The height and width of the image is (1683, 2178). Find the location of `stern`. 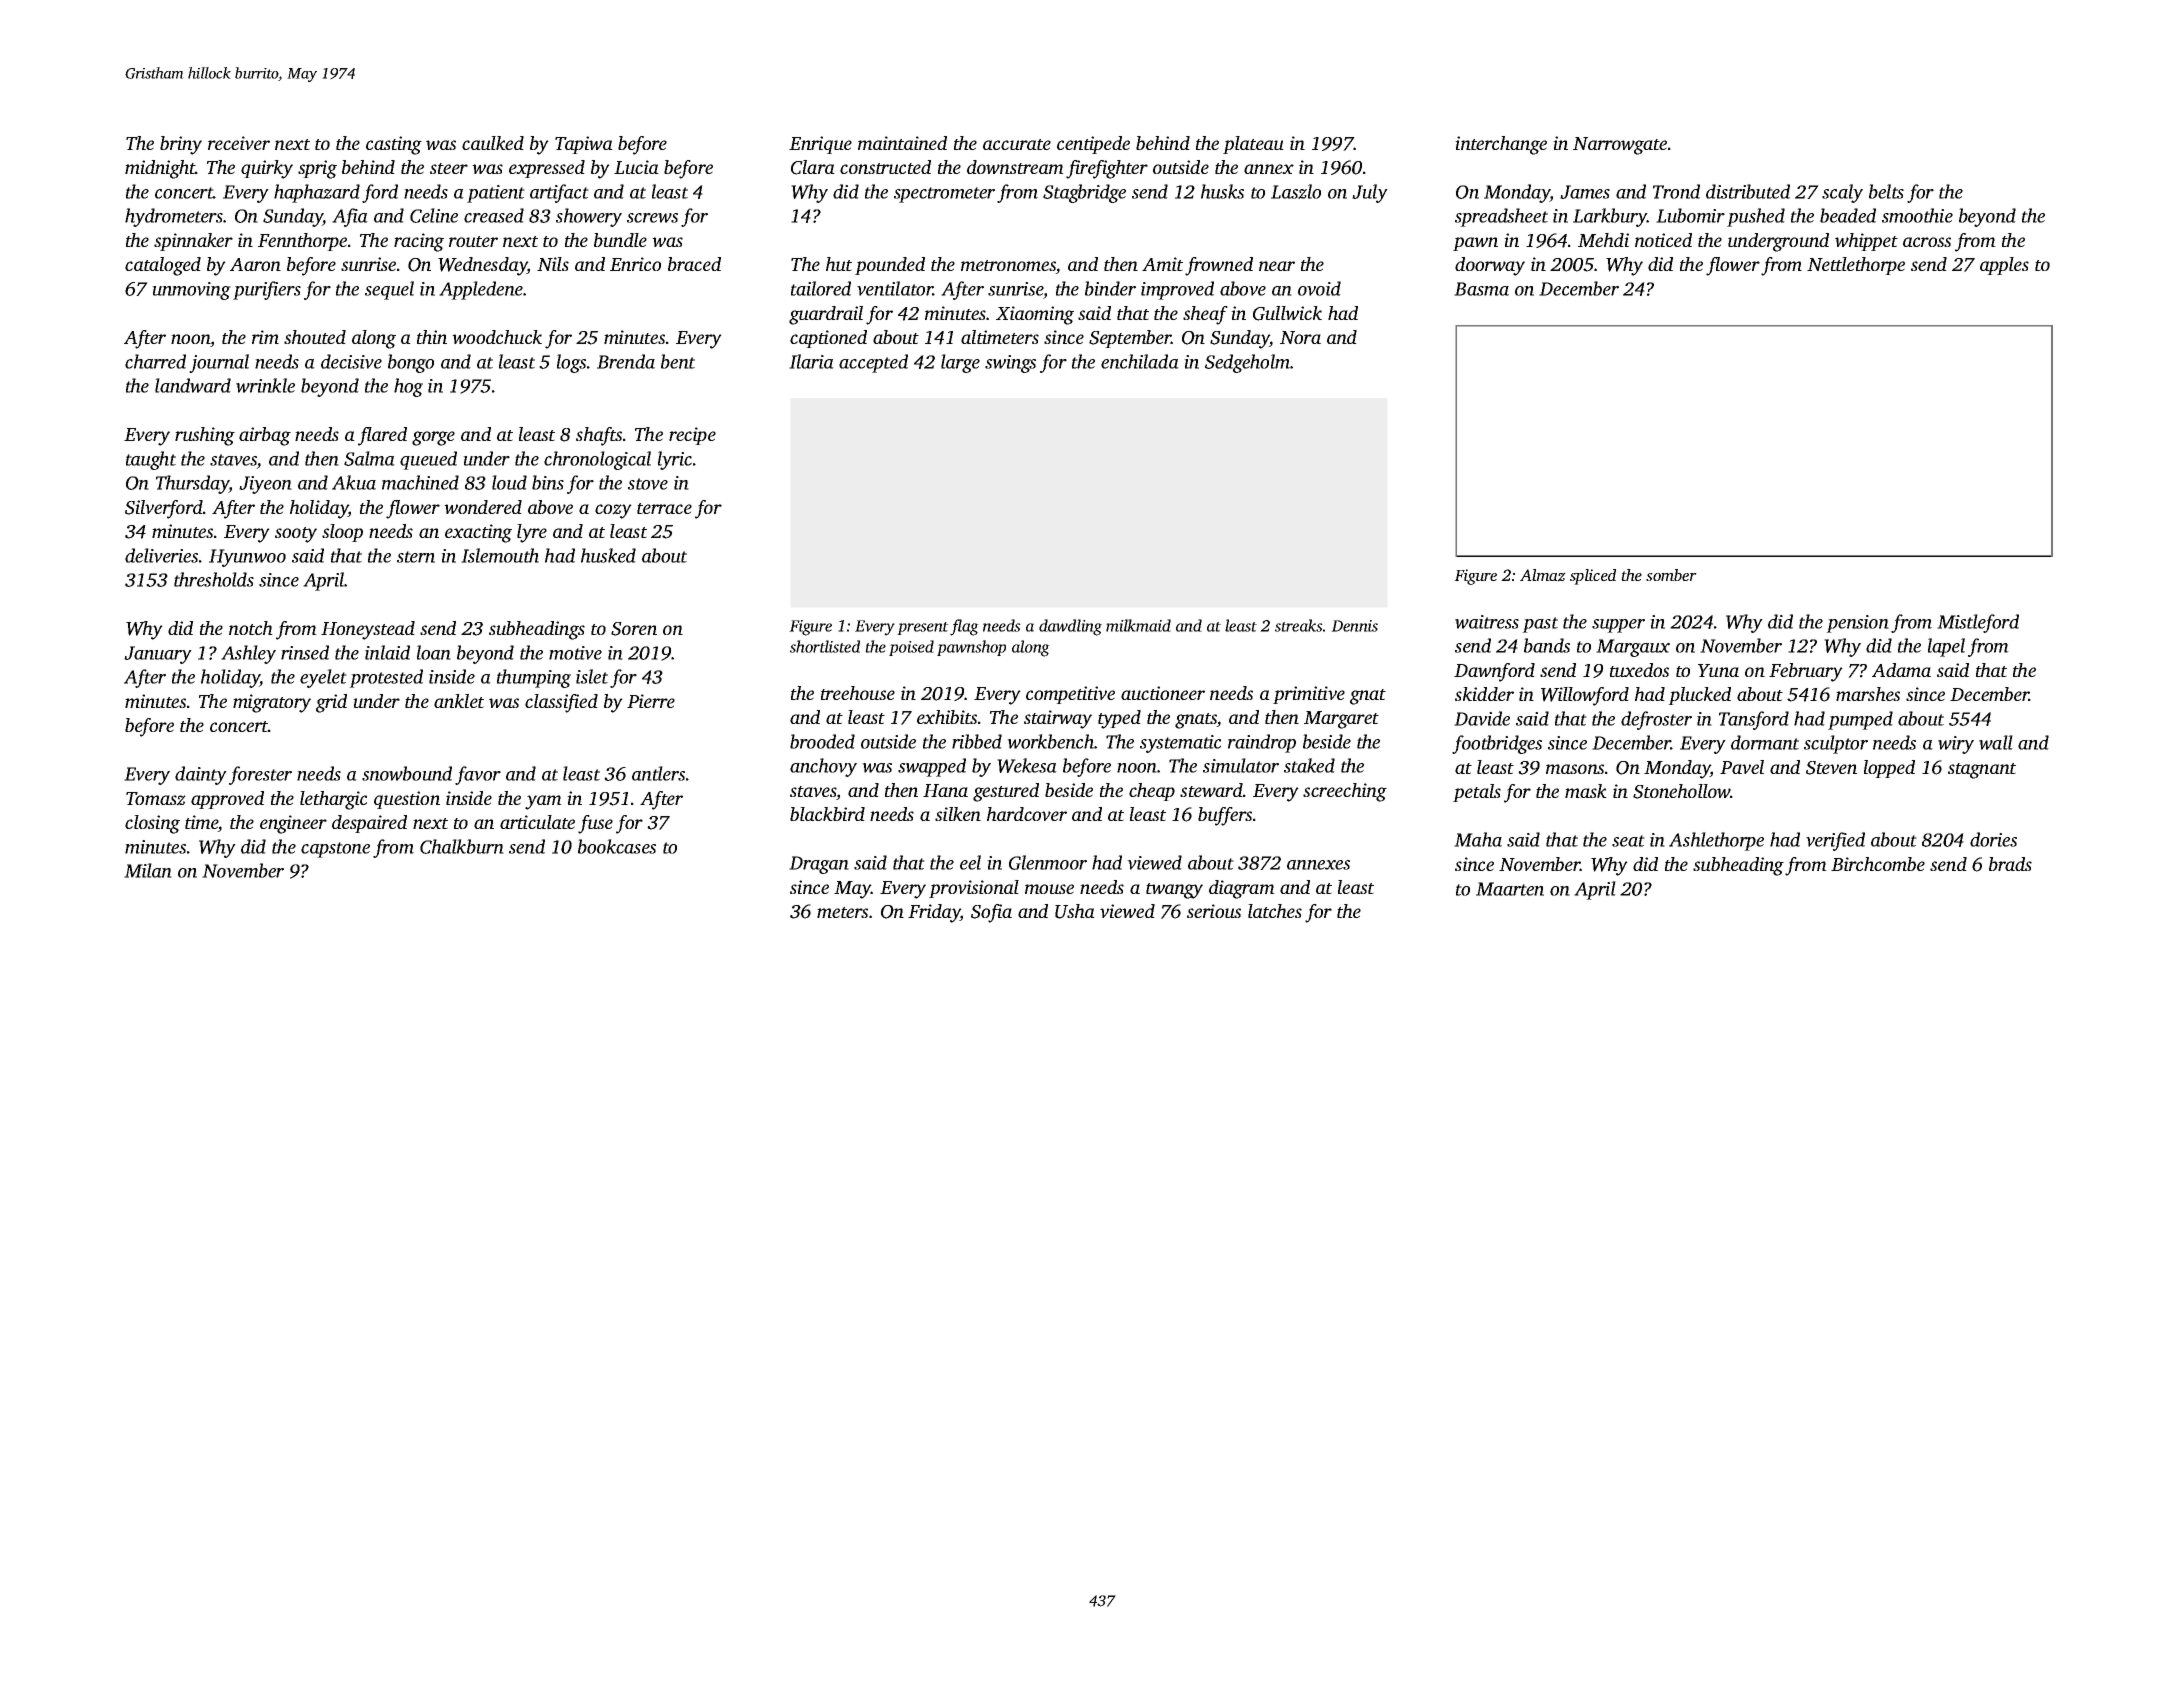

stern is located at coordinates (416, 557).
